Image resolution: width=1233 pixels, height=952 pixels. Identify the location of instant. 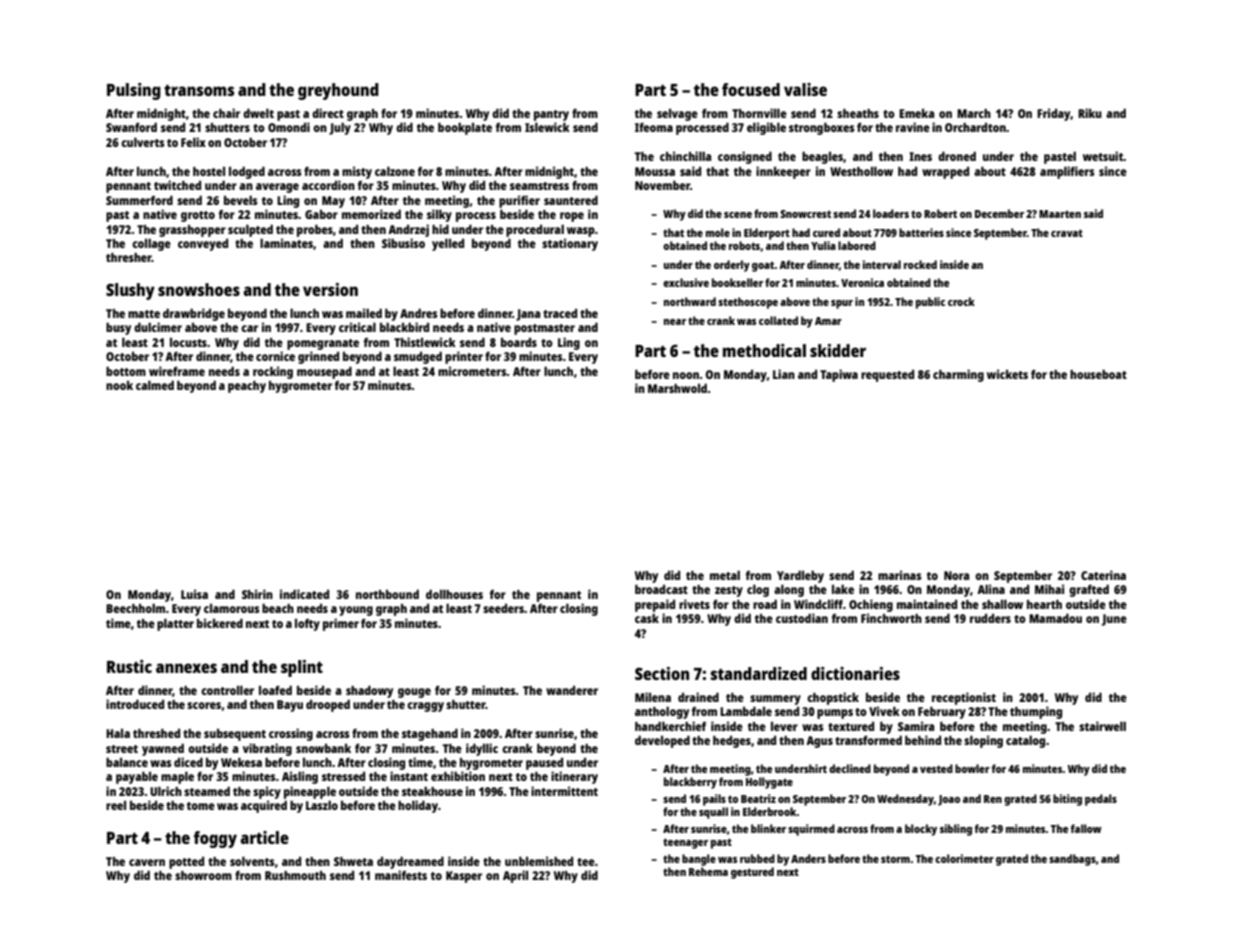
(409, 776).
